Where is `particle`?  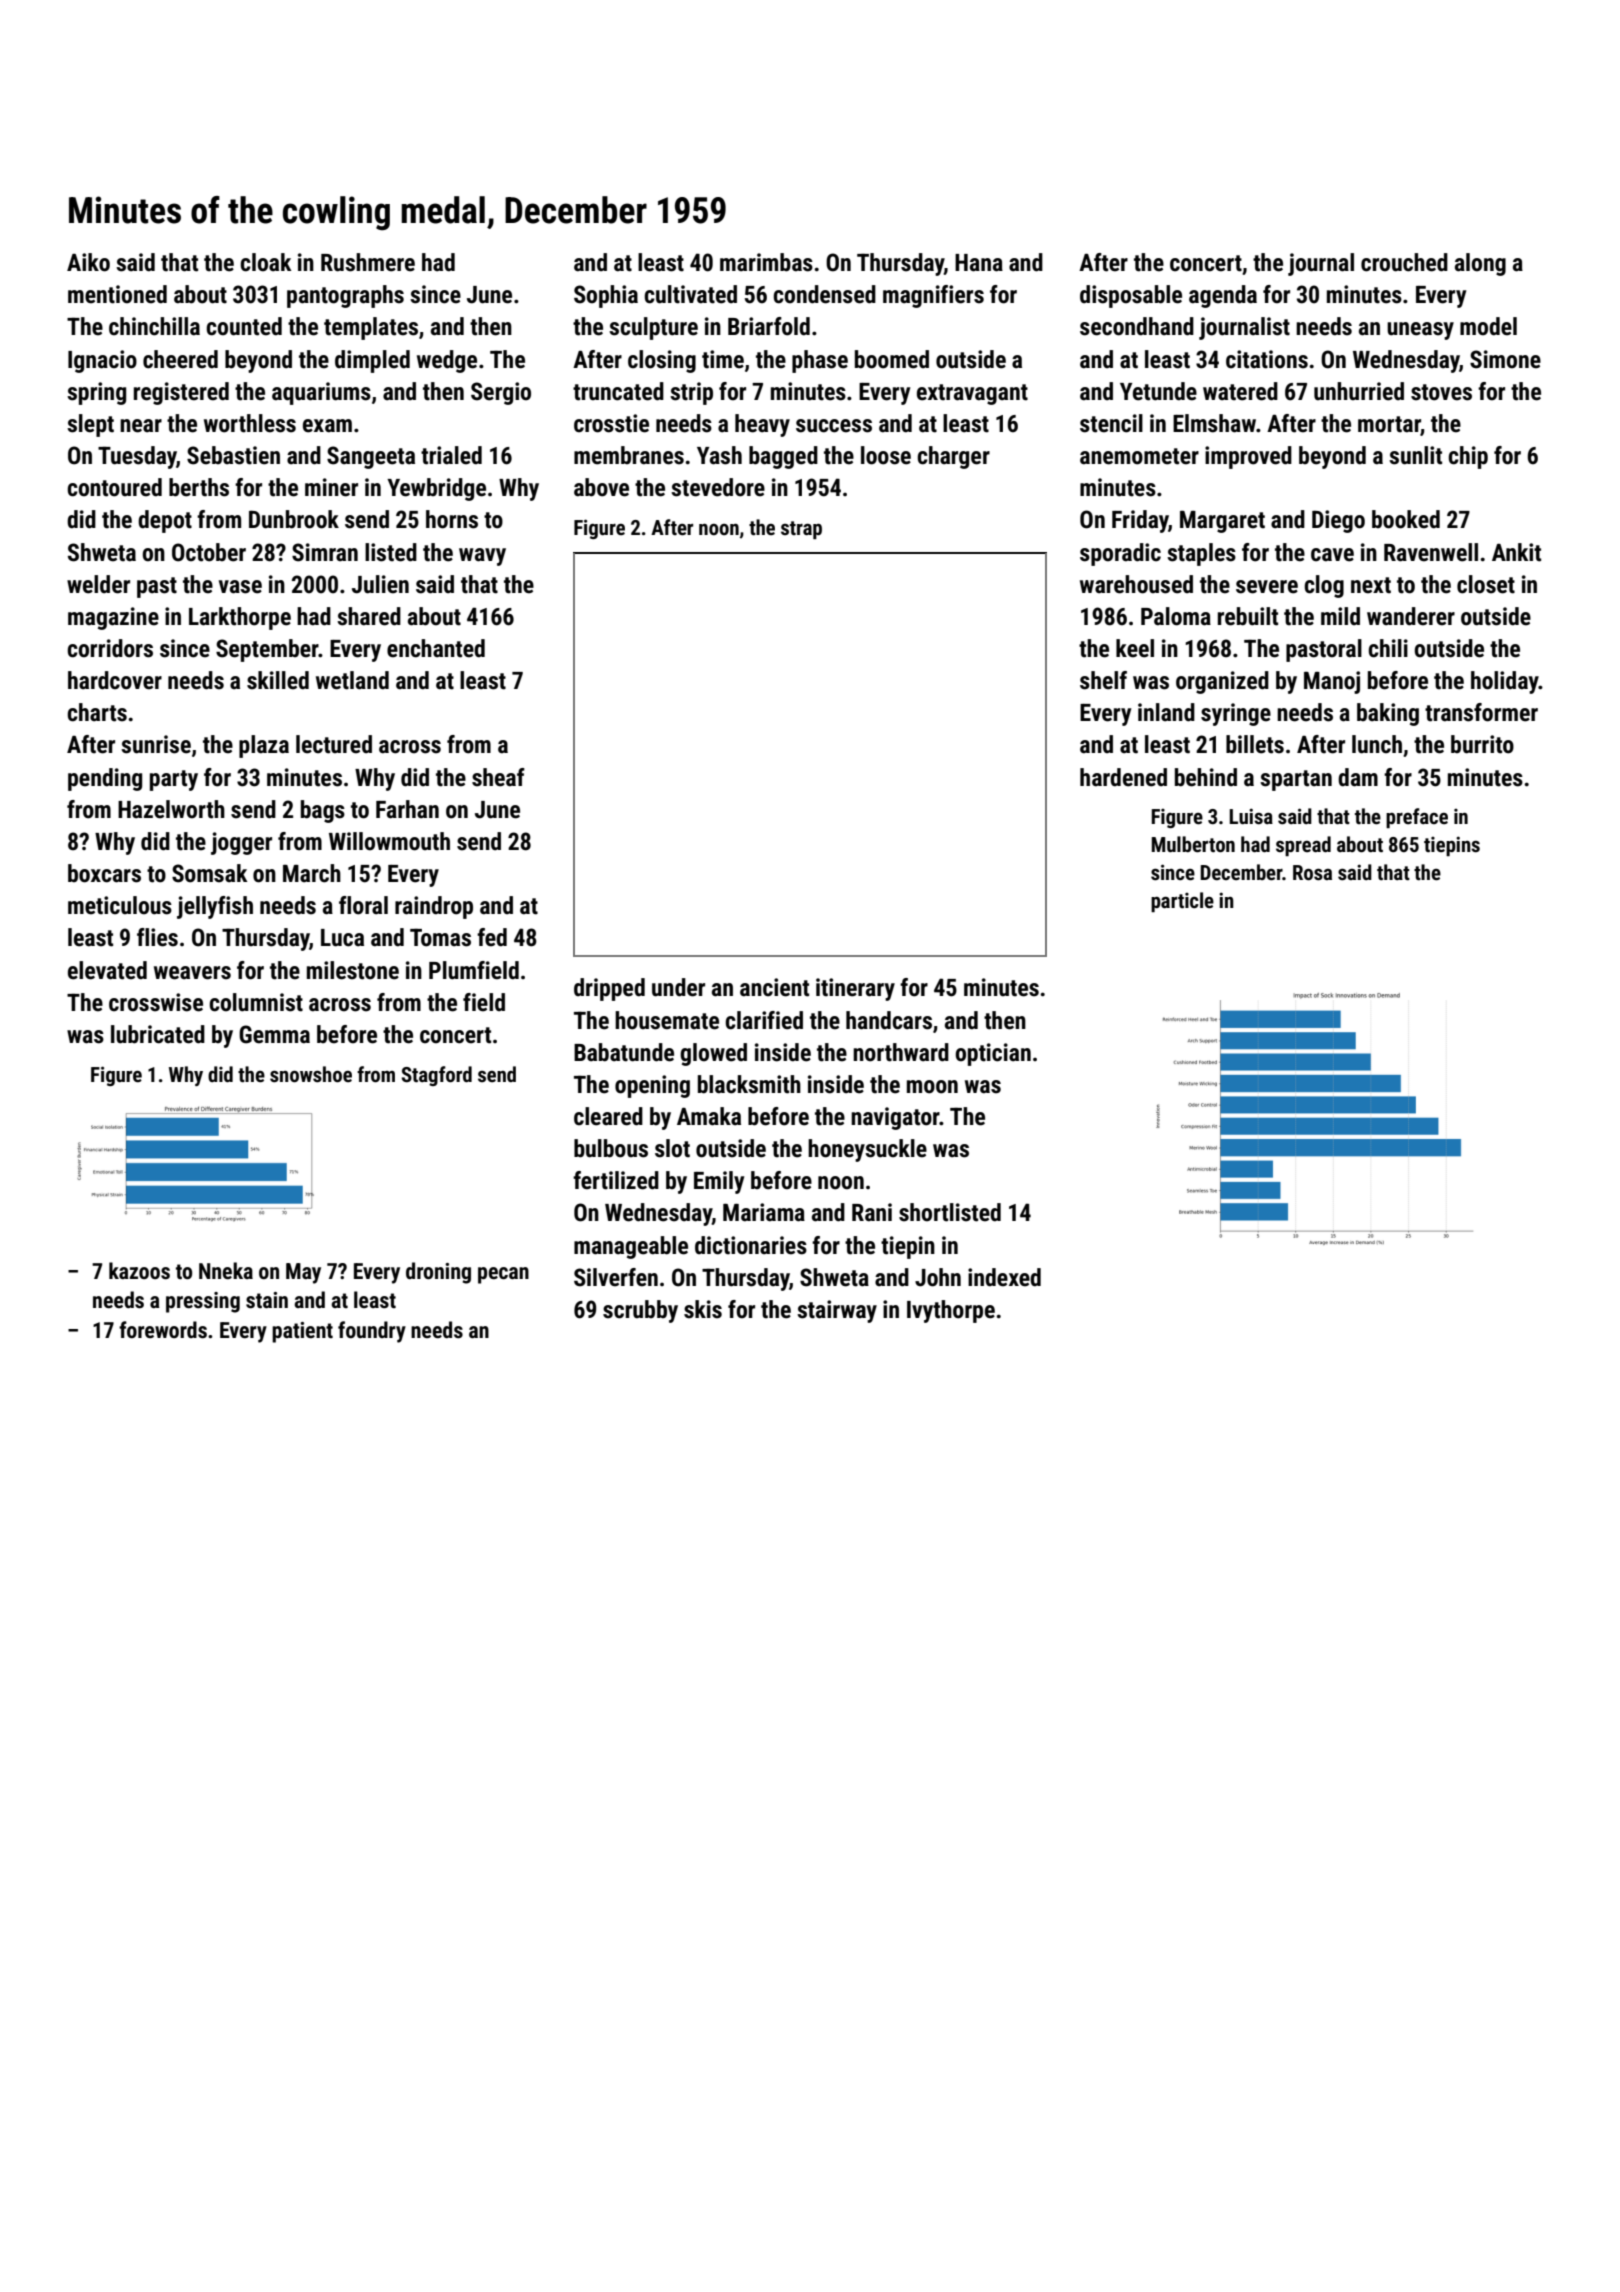 particle is located at coordinates (1182, 902).
